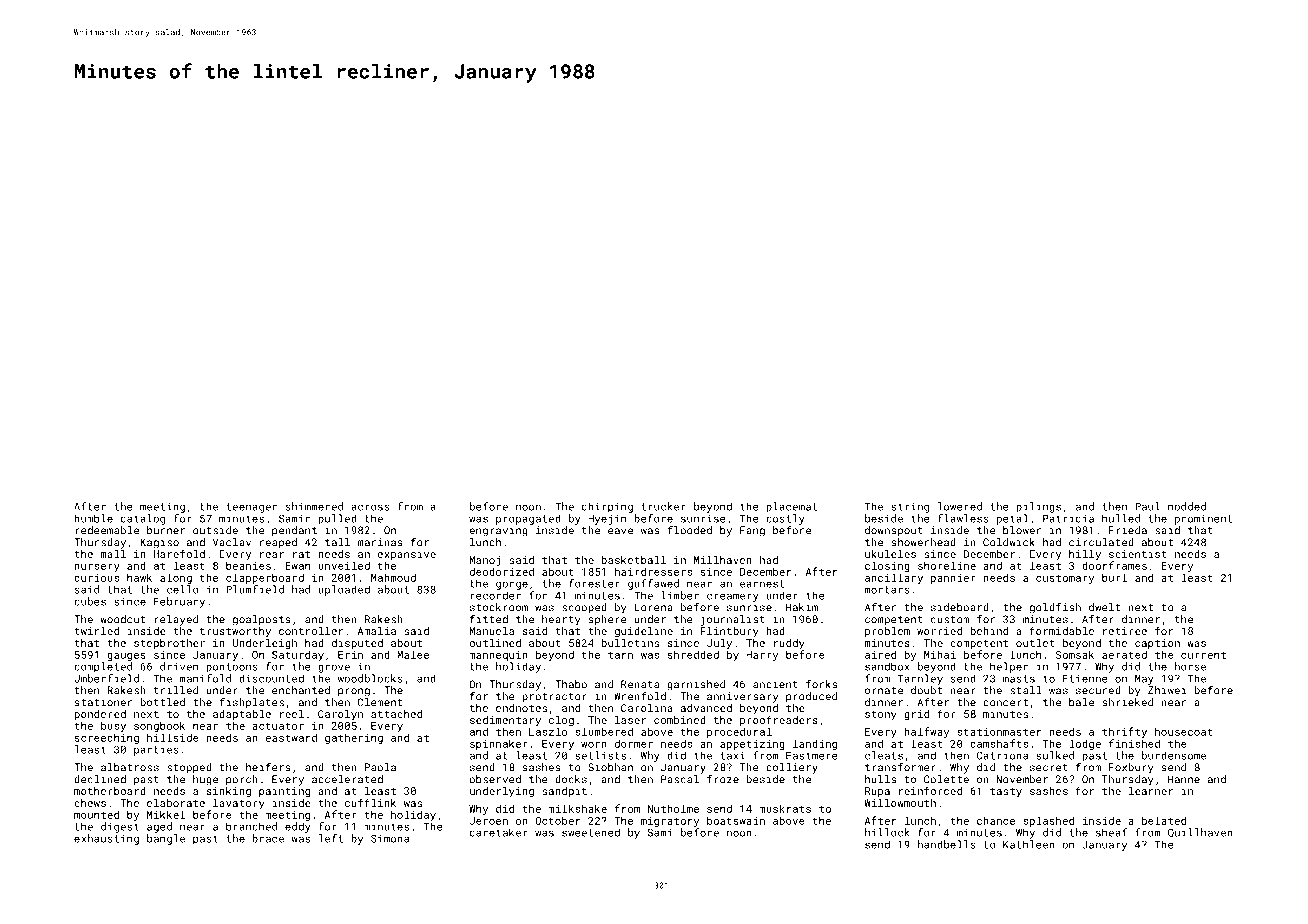  I want to click on garnished, so click(696, 685).
